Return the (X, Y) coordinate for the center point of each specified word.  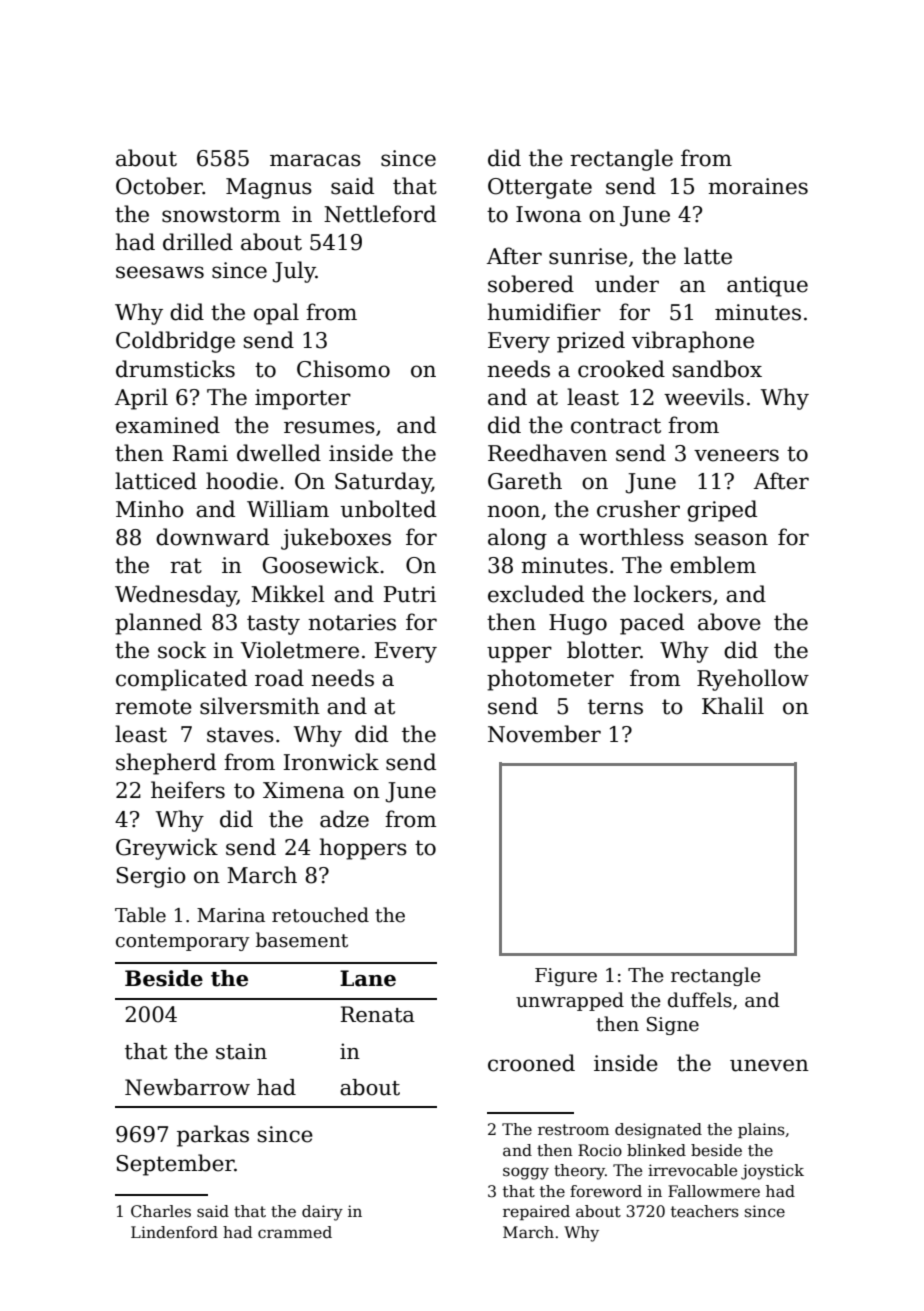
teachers (705, 1211)
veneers (736, 455)
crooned (531, 1063)
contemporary (183, 942)
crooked (621, 369)
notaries (352, 622)
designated (658, 1131)
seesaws (160, 272)
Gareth (525, 481)
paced (652, 624)
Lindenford (174, 1232)
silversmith (260, 706)
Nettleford (380, 214)
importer (303, 399)
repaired (536, 1212)
